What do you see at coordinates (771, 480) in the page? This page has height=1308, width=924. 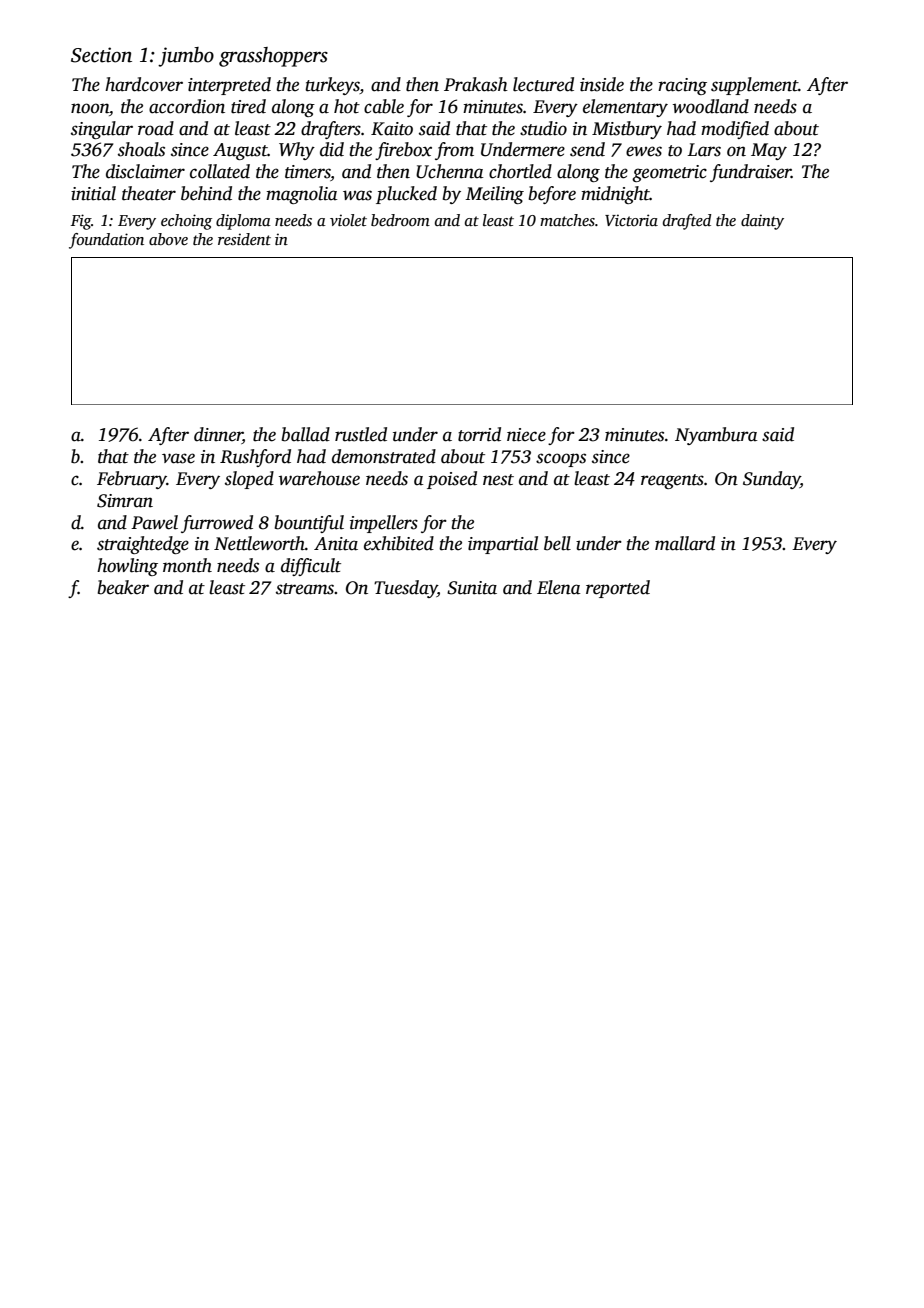 I see `Sunday` at bounding box center [771, 480].
